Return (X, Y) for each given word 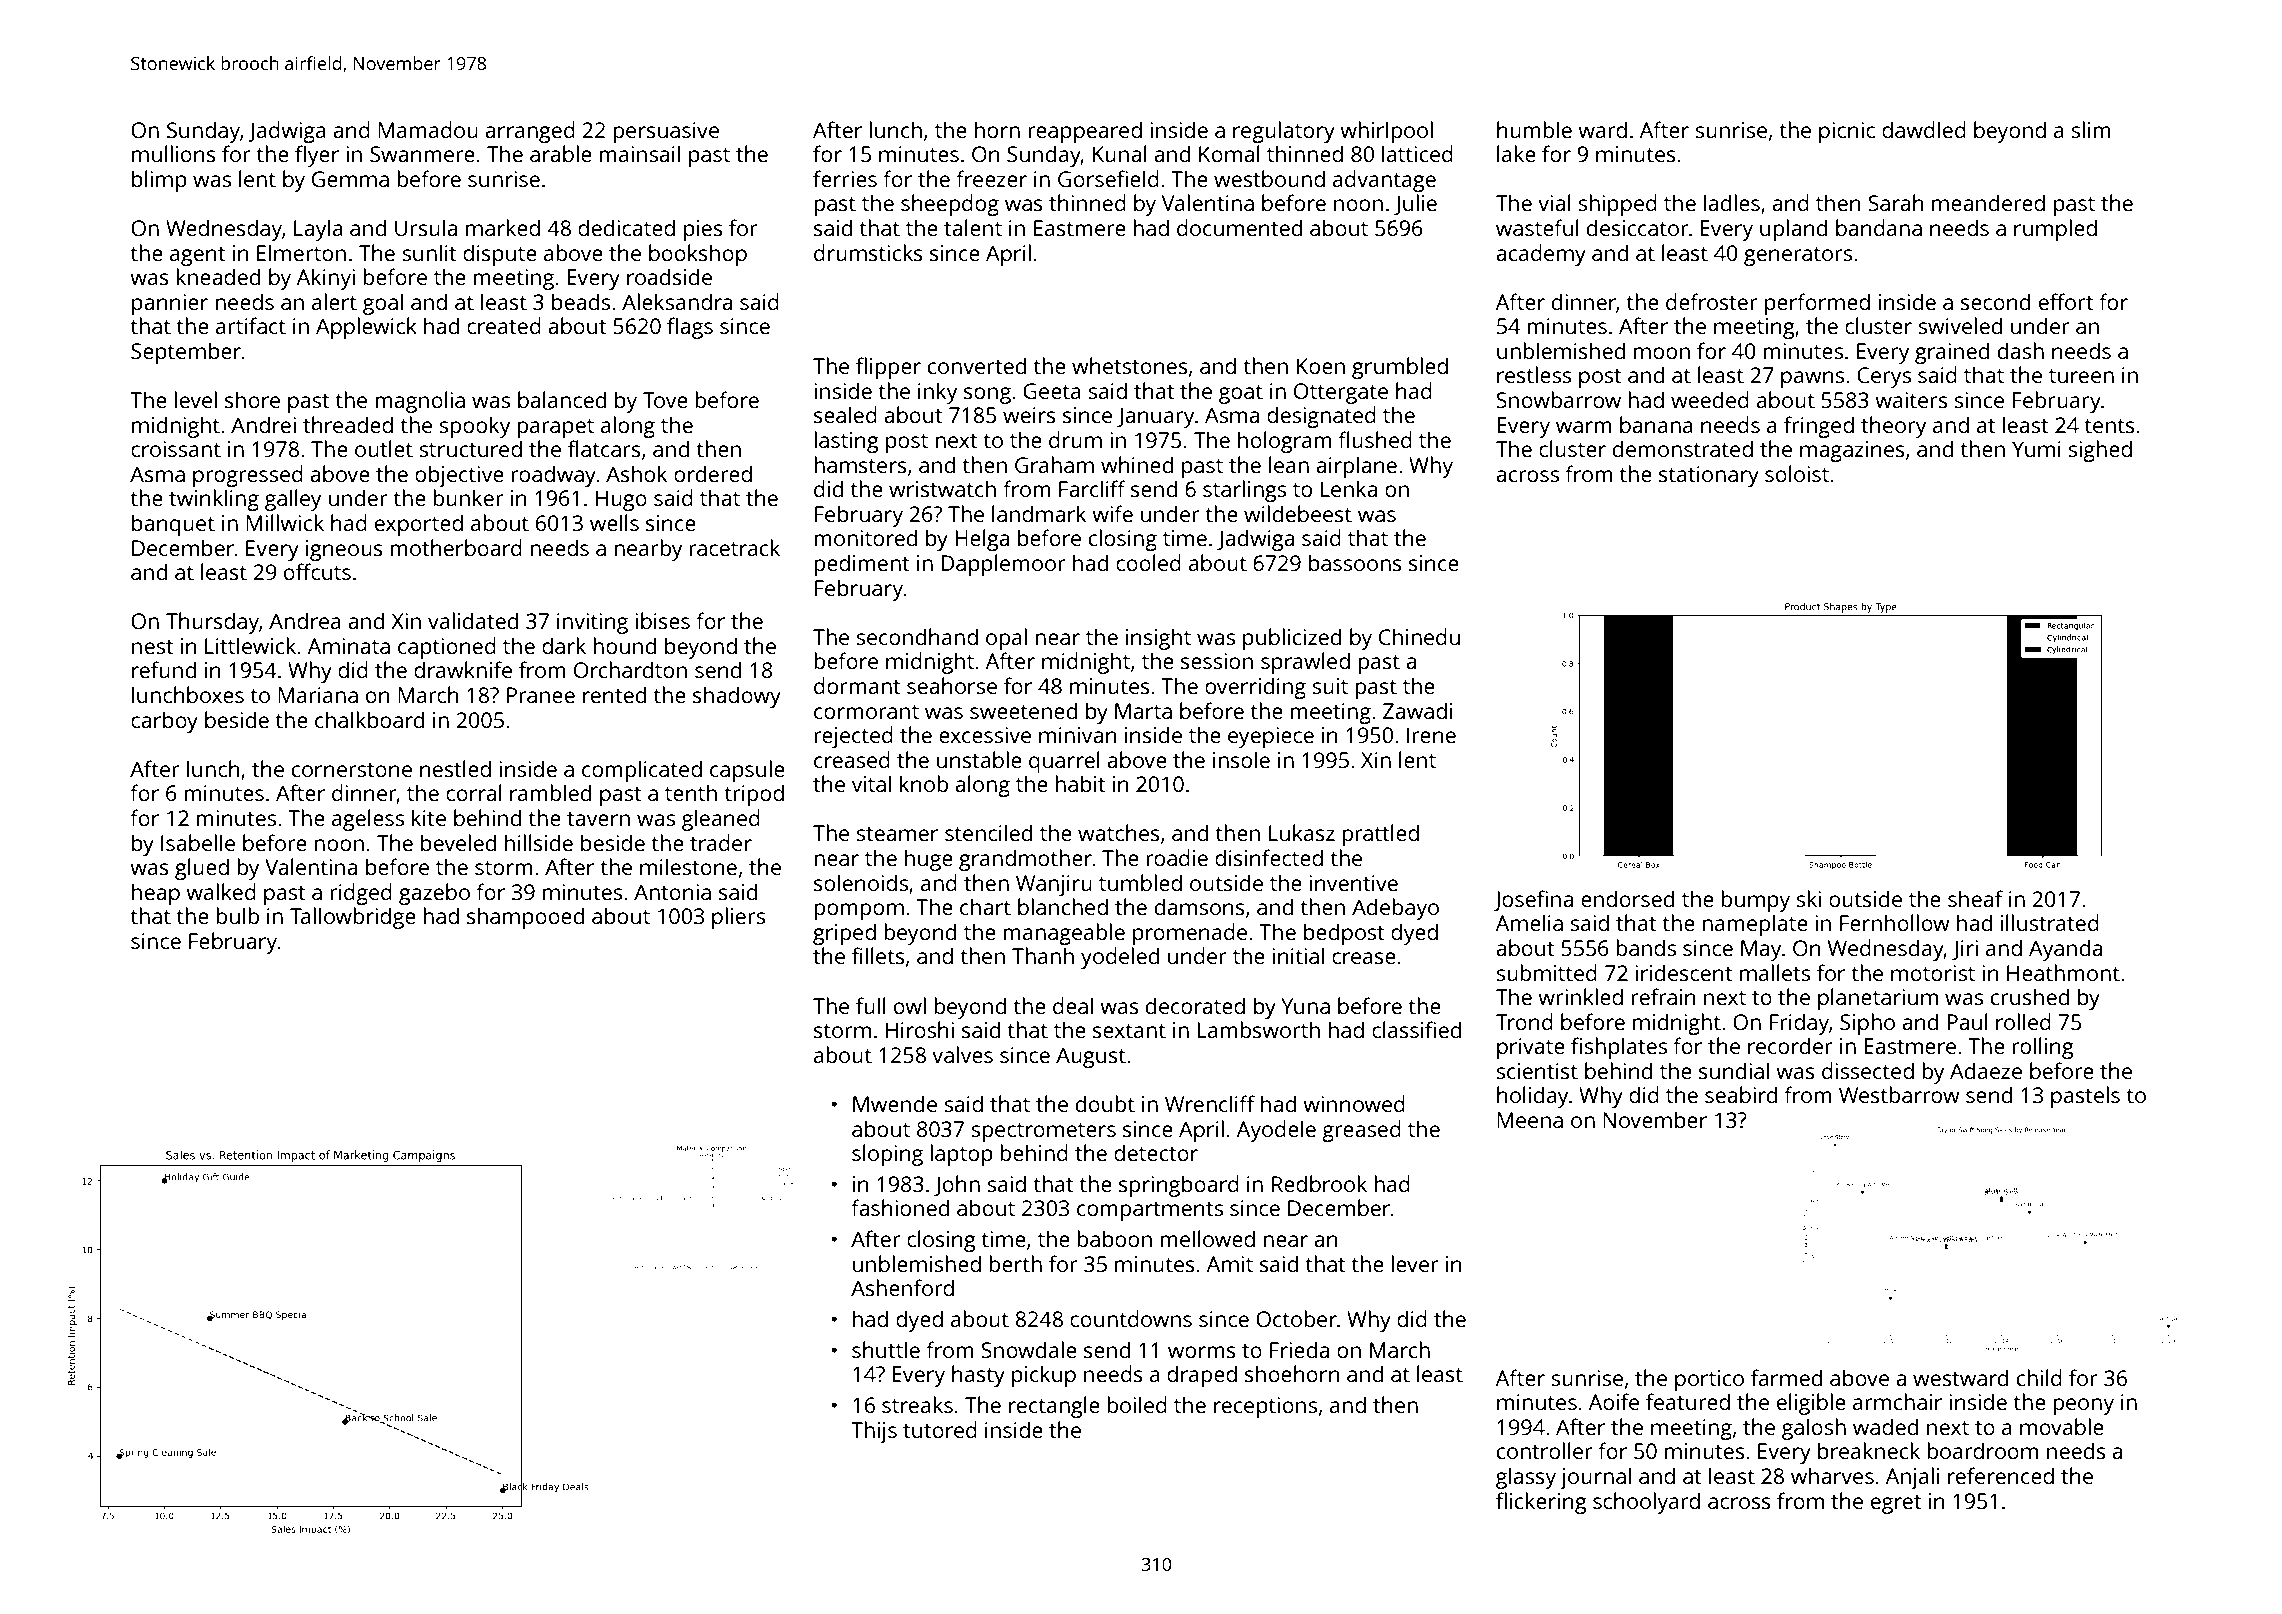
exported (419, 525)
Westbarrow (1899, 1094)
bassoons (1355, 562)
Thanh (1043, 955)
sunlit (429, 252)
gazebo (434, 894)
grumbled (1400, 368)
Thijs (874, 1432)
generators (1798, 256)
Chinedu (1419, 636)
